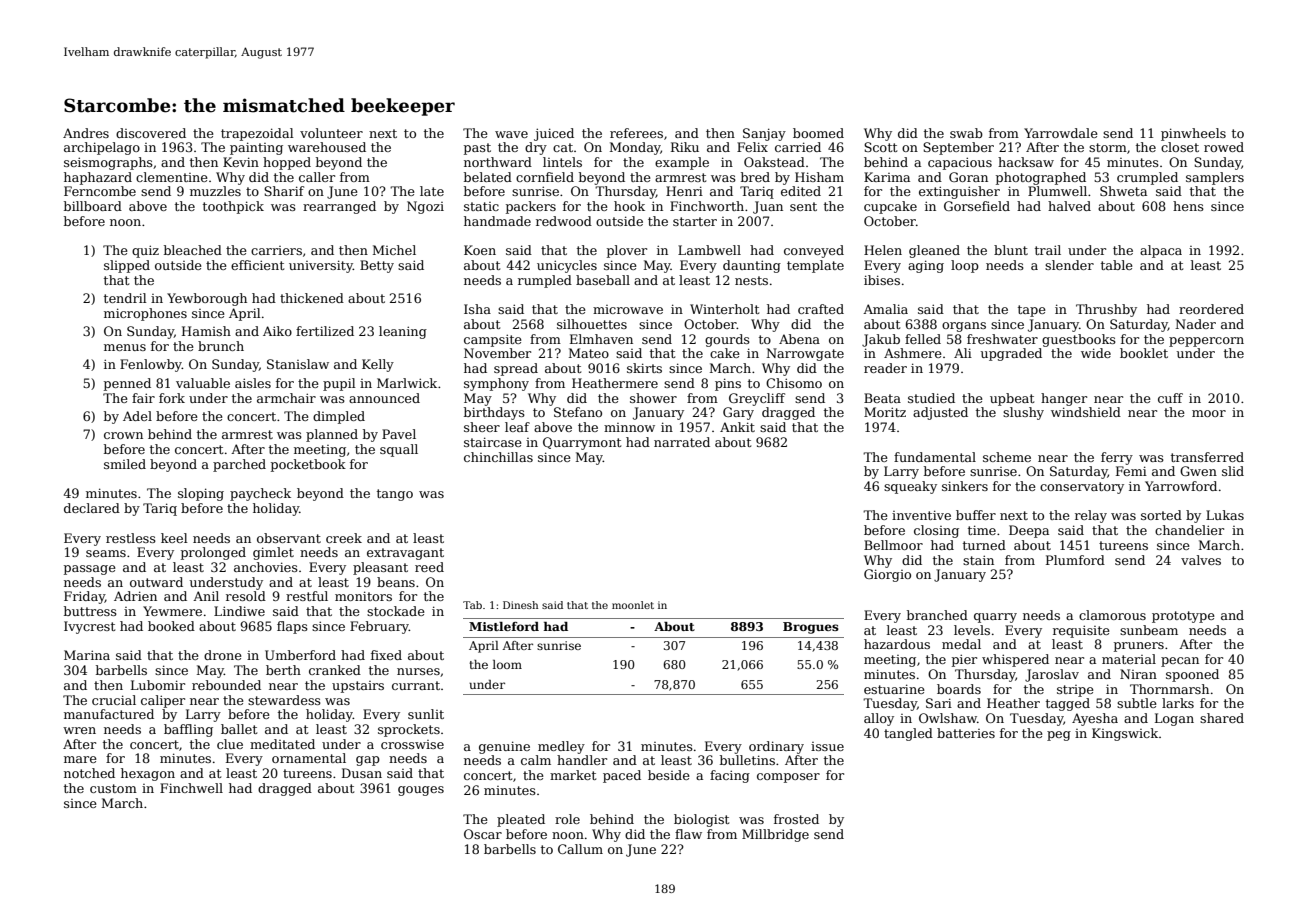 Image resolution: width=1308 pixels, height=924 pixels. What do you see at coordinates (1233, 471) in the screenshot?
I see `slid` at bounding box center [1233, 471].
